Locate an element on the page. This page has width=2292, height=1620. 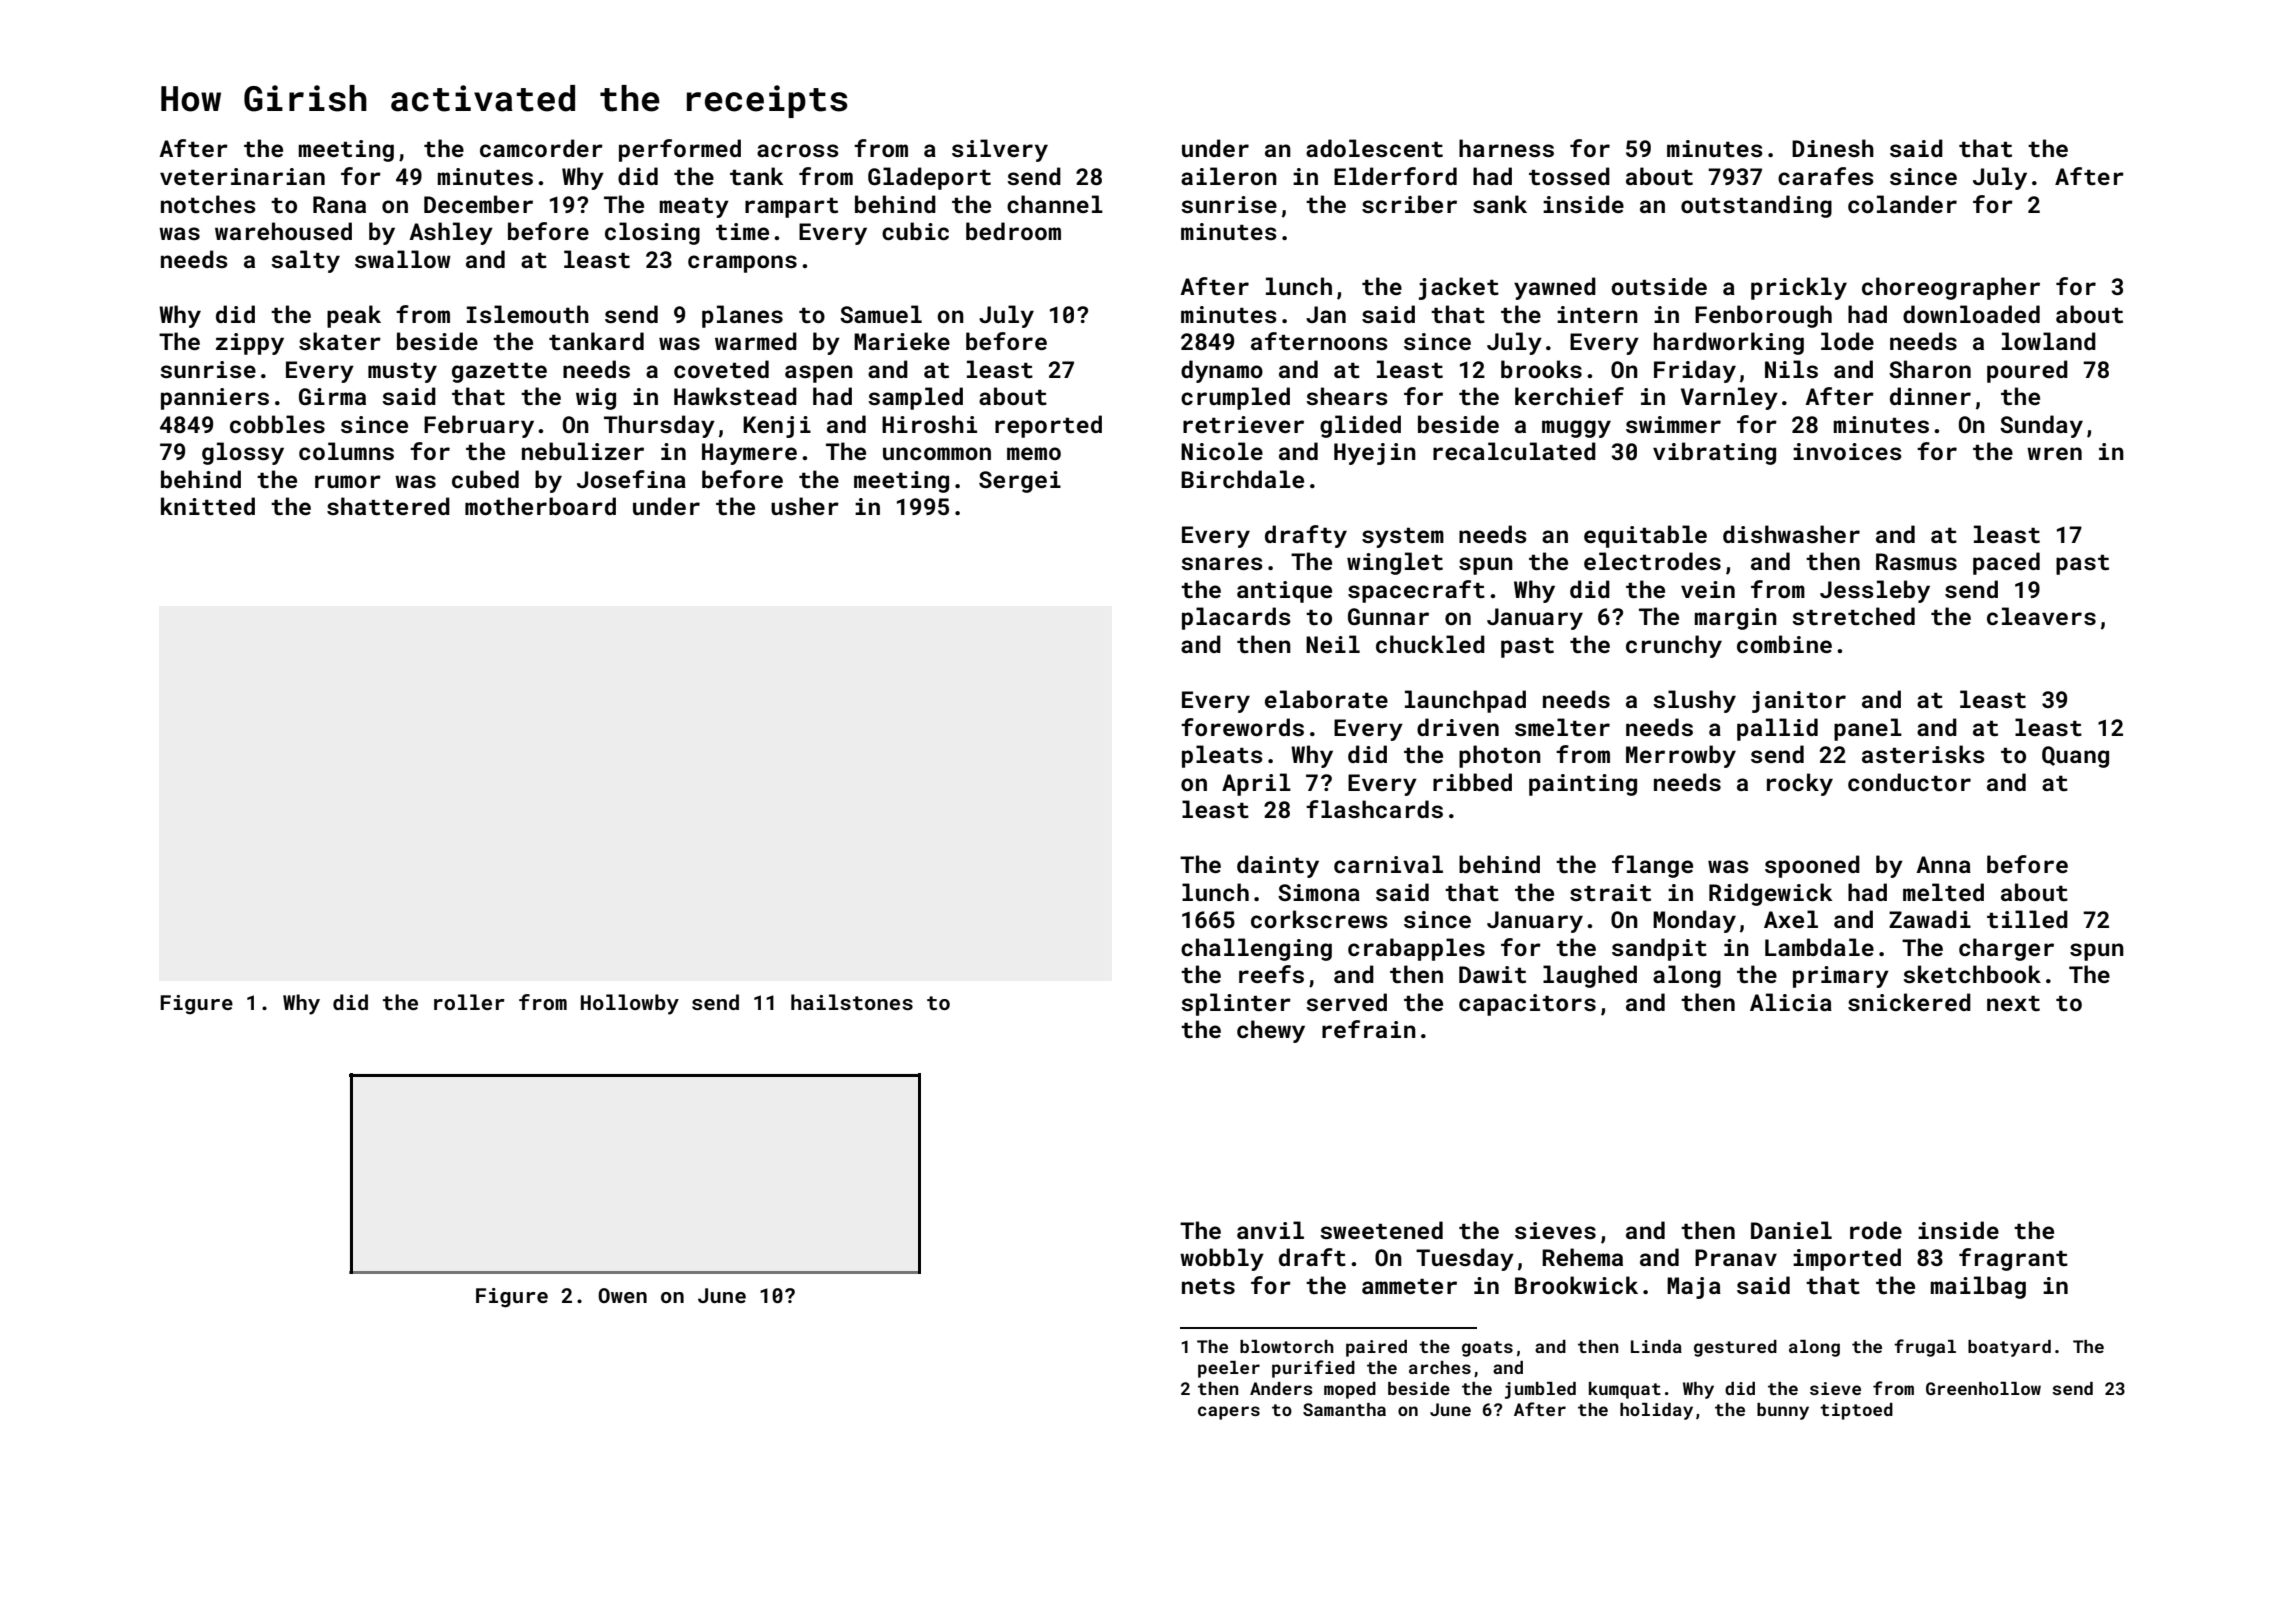
chewy is located at coordinates (1271, 1031).
